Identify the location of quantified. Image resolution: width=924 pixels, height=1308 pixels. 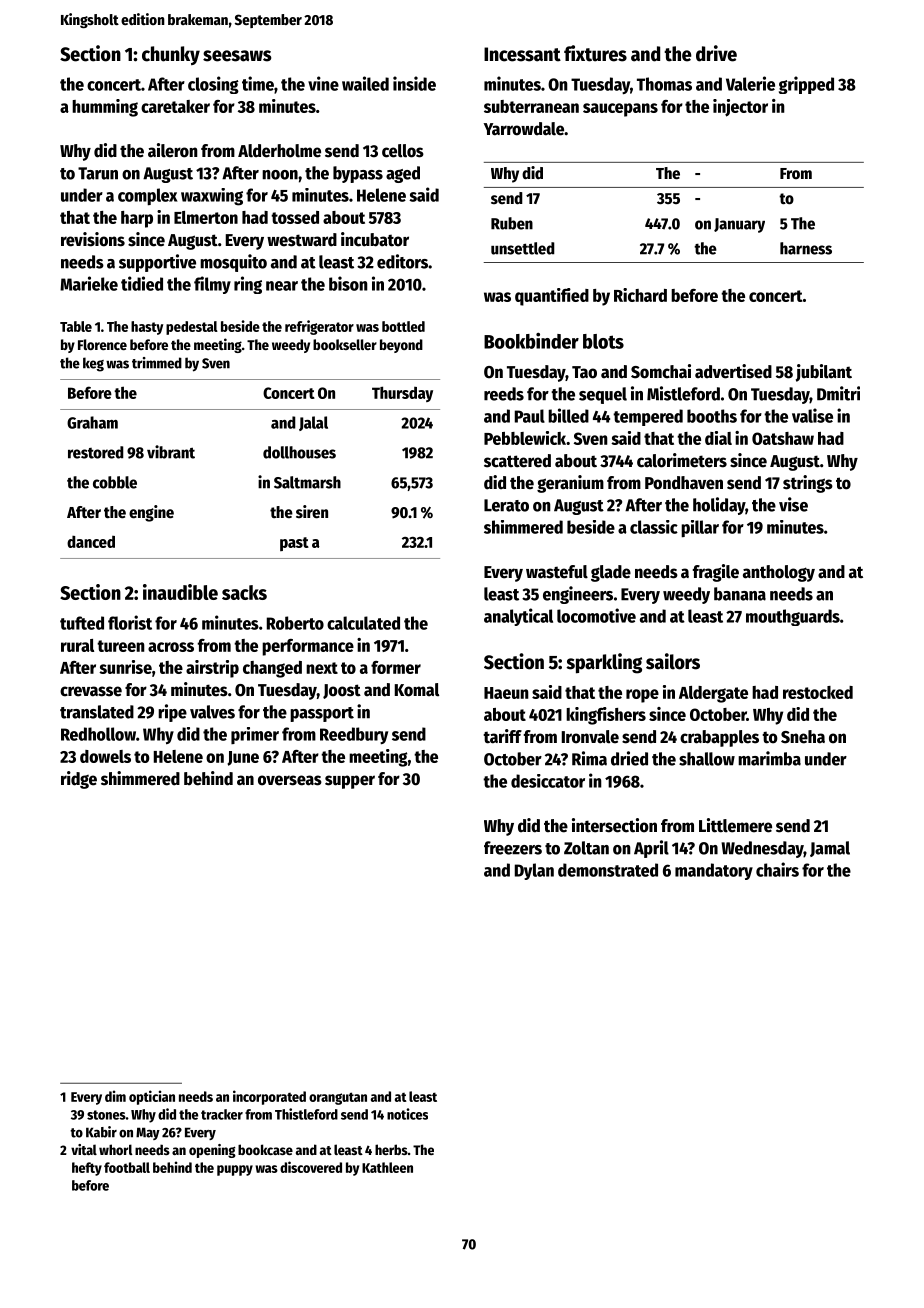
(552, 297).
